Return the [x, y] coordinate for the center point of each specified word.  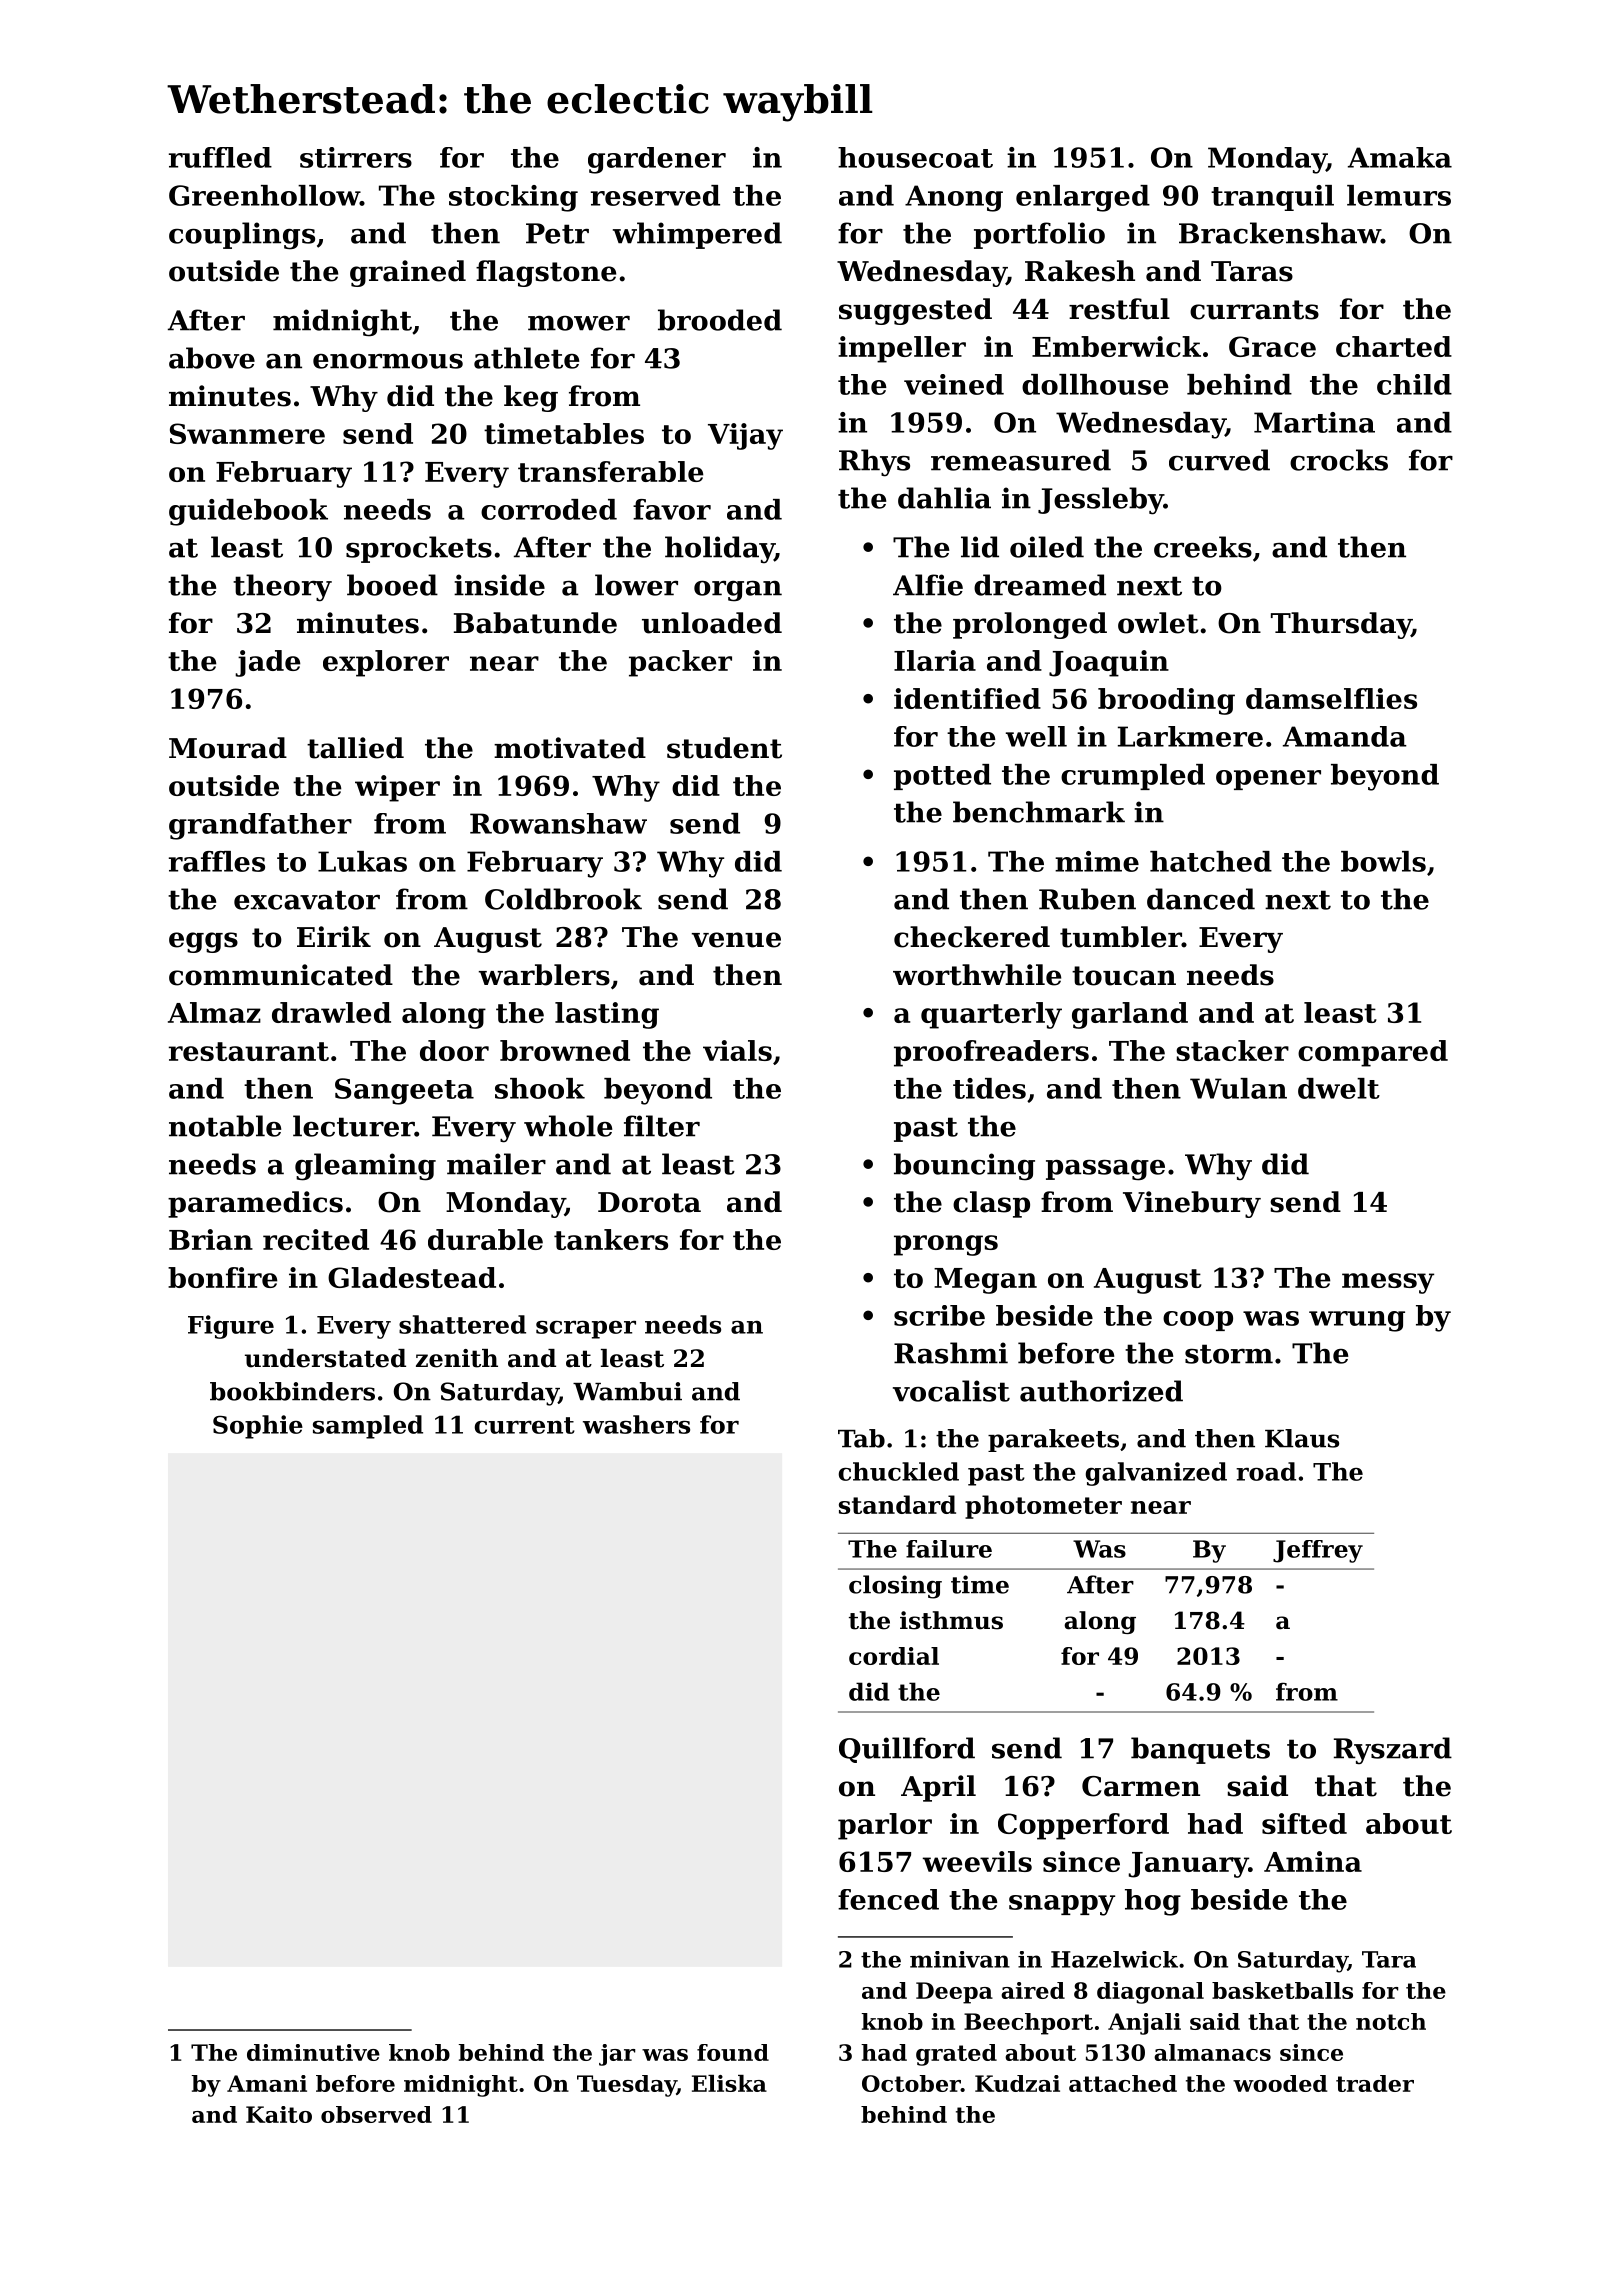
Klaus [1302, 1438]
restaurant [249, 1051]
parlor [885, 1826]
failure [949, 1549]
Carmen [1141, 1786]
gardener [657, 160]
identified [967, 698]
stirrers [356, 157]
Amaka [1400, 157]
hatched [1211, 861]
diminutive [313, 2052]
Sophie [258, 1427]
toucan [1124, 976]
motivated [570, 748]
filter [662, 1126]
